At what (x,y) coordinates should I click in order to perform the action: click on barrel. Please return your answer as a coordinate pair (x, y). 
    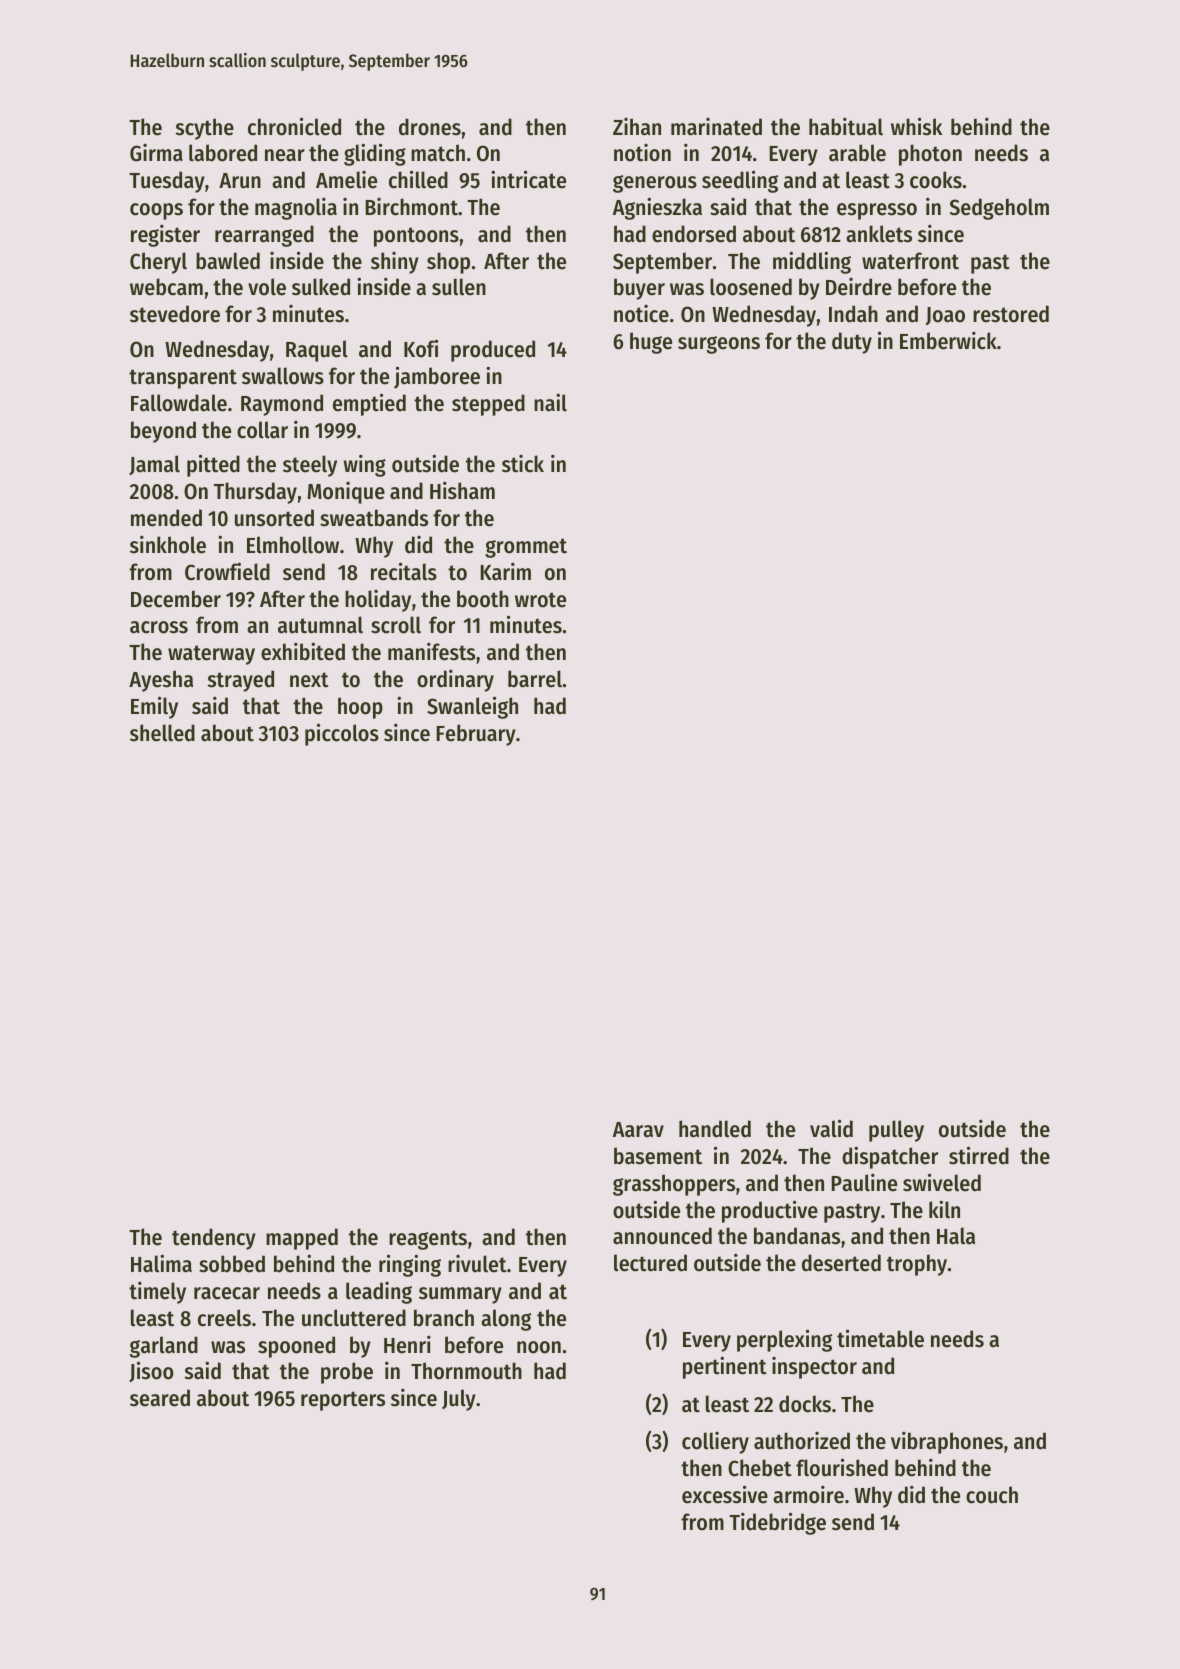
    Looking at the image, I should click on (535, 679).
